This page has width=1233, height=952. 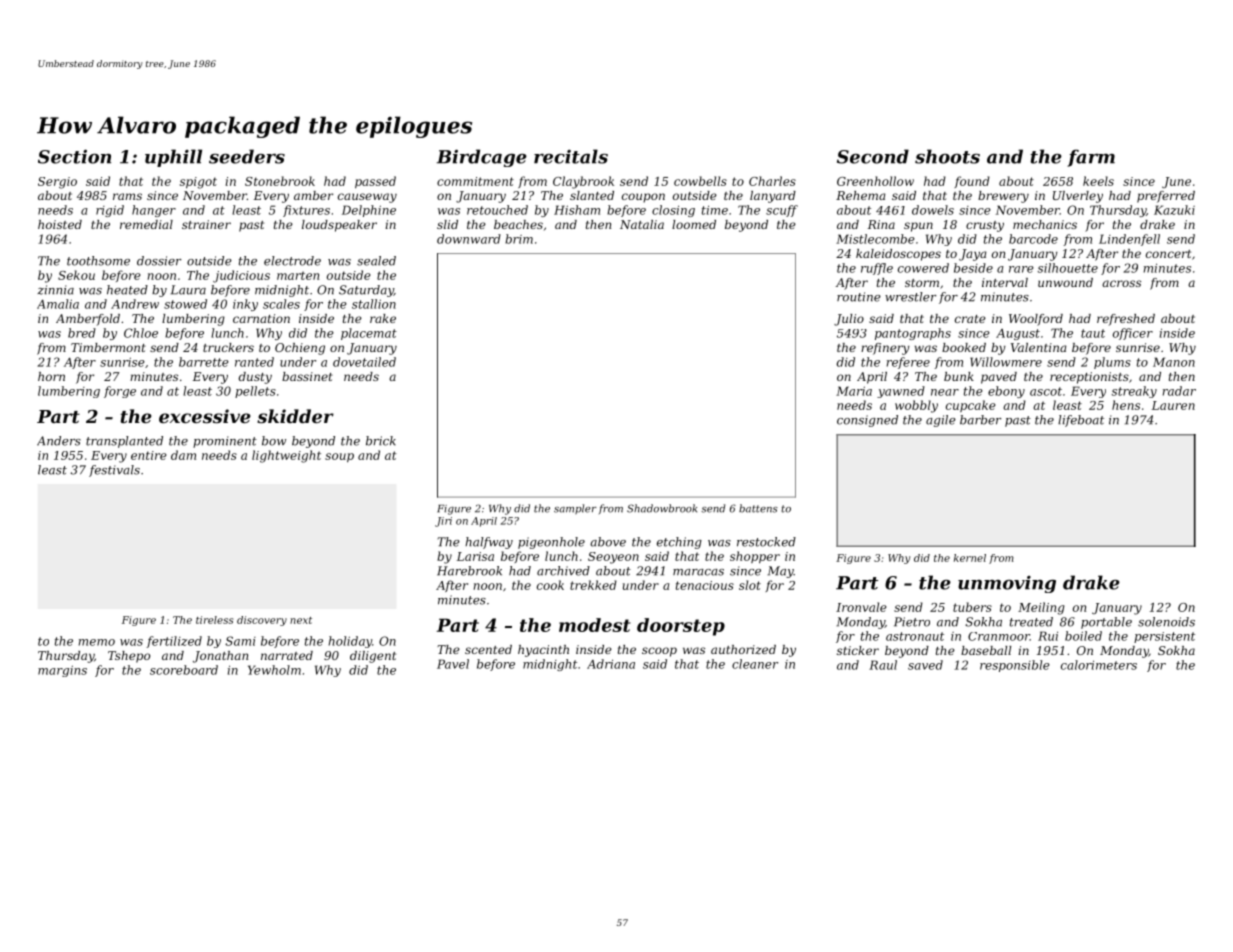 I want to click on truckers, so click(x=228, y=347).
